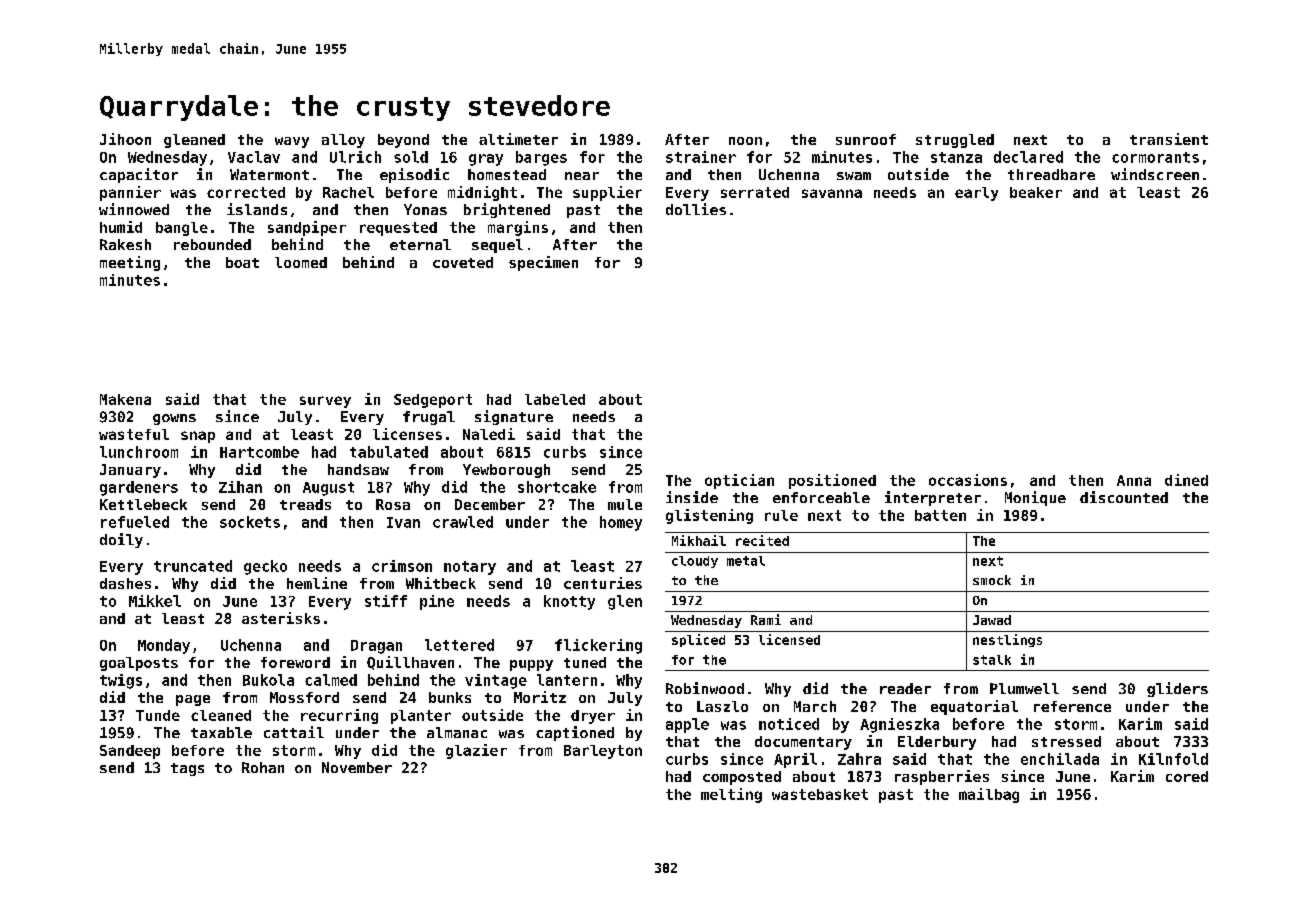  I want to click on shortcake, so click(557, 487).
